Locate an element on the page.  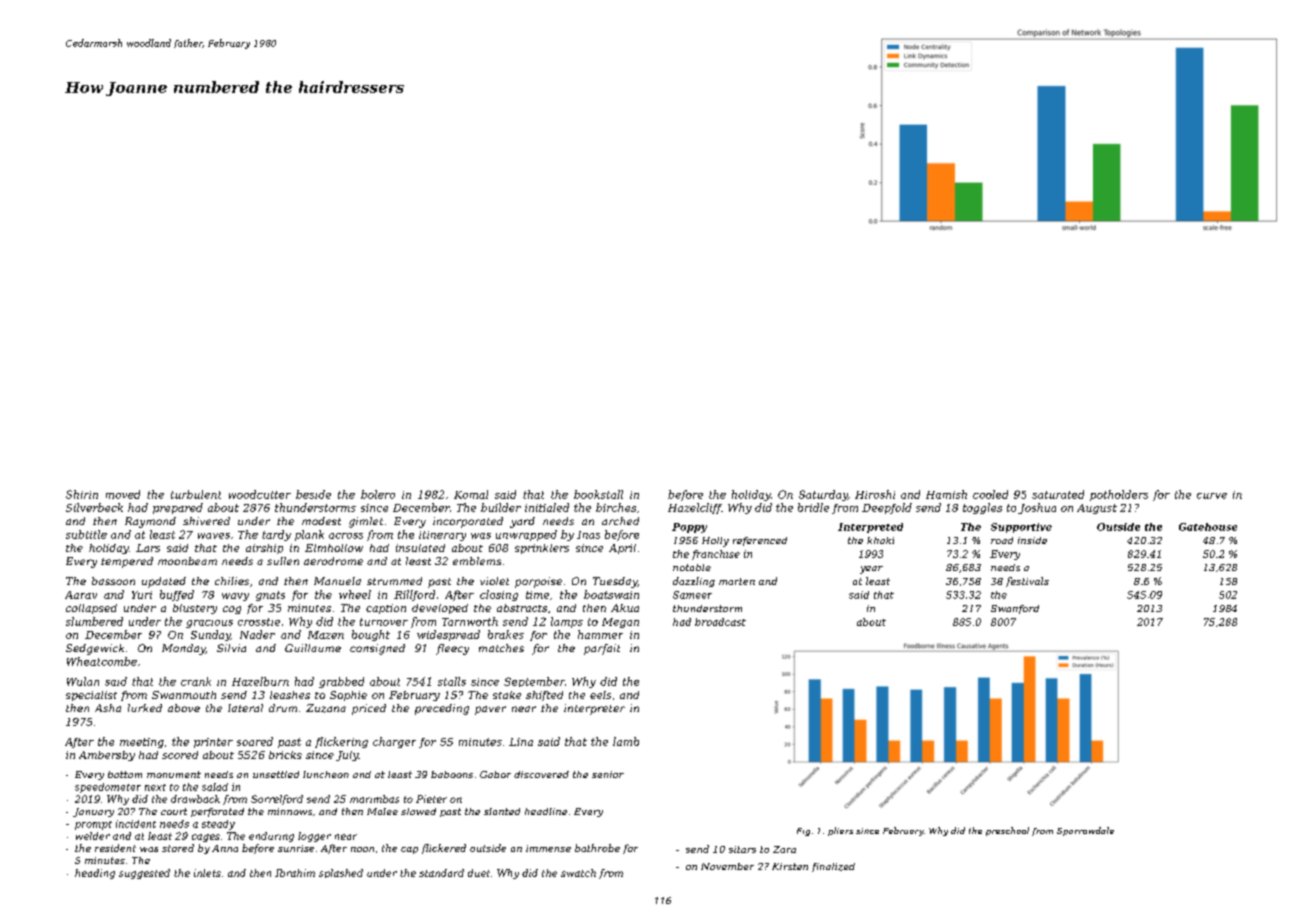
Gatehouse is located at coordinates (1208, 527).
